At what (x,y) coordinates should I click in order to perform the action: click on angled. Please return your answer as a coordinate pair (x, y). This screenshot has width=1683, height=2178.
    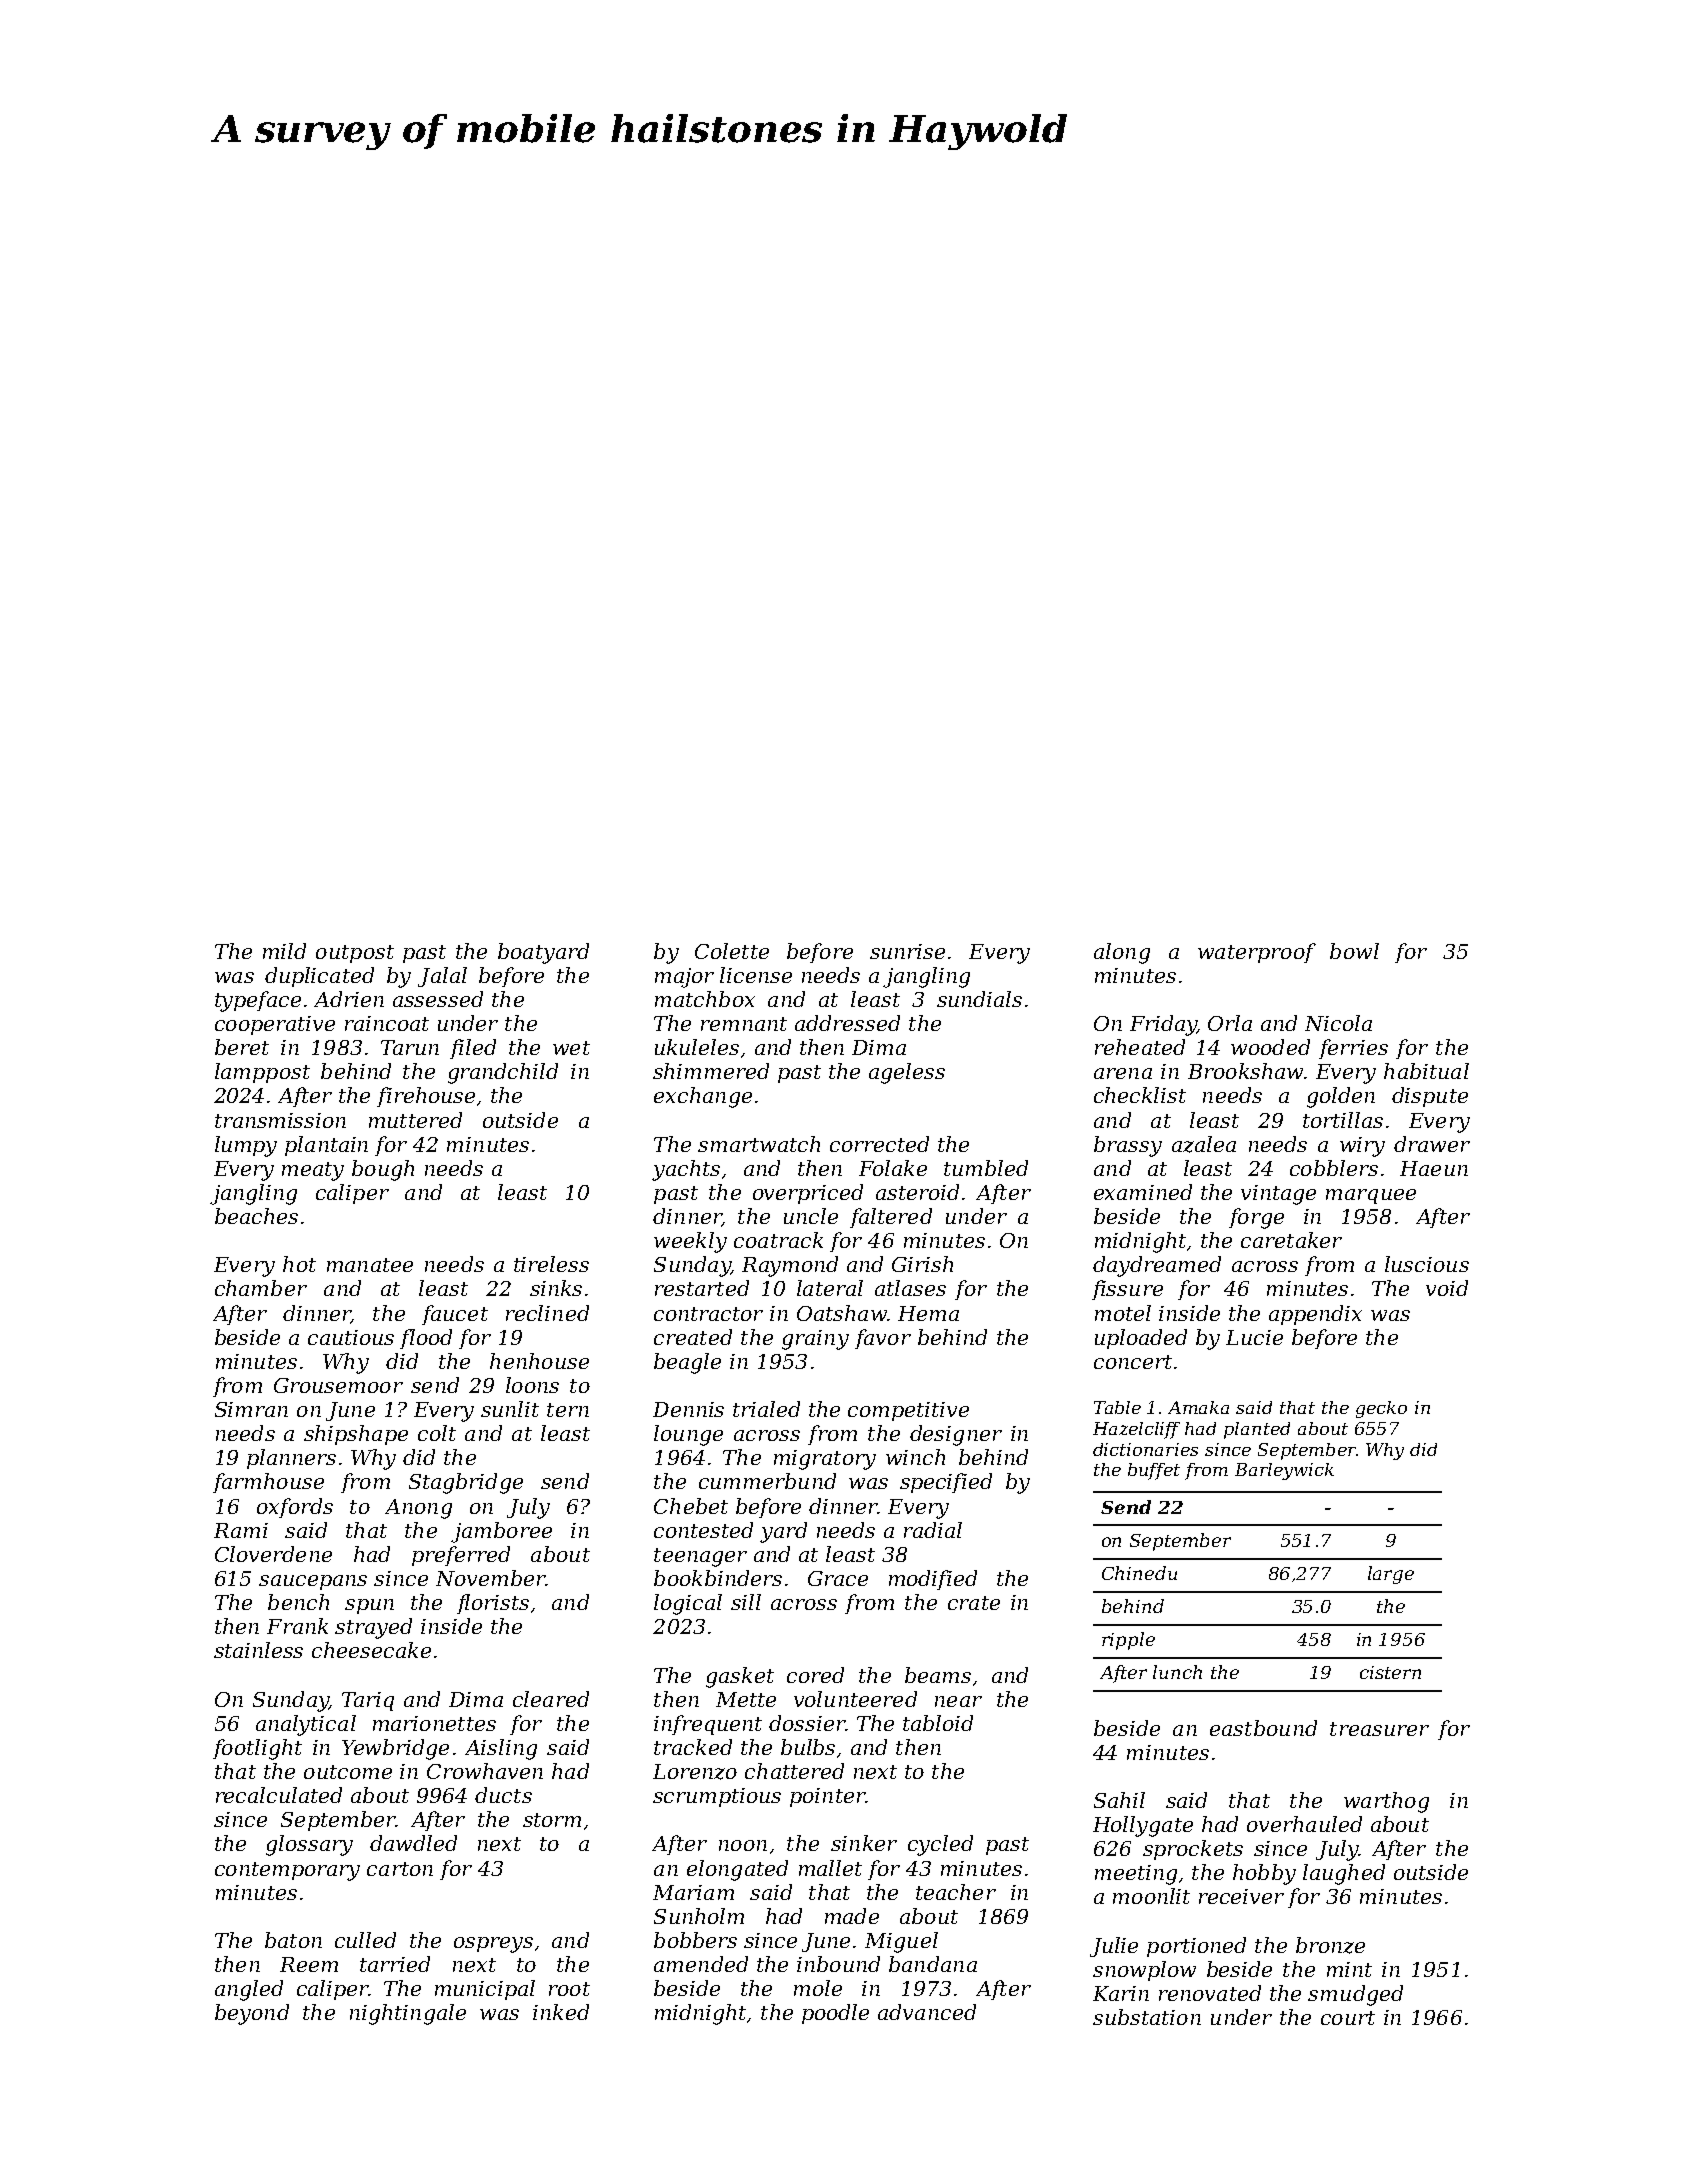
    Looking at the image, I should click on (249, 1990).
